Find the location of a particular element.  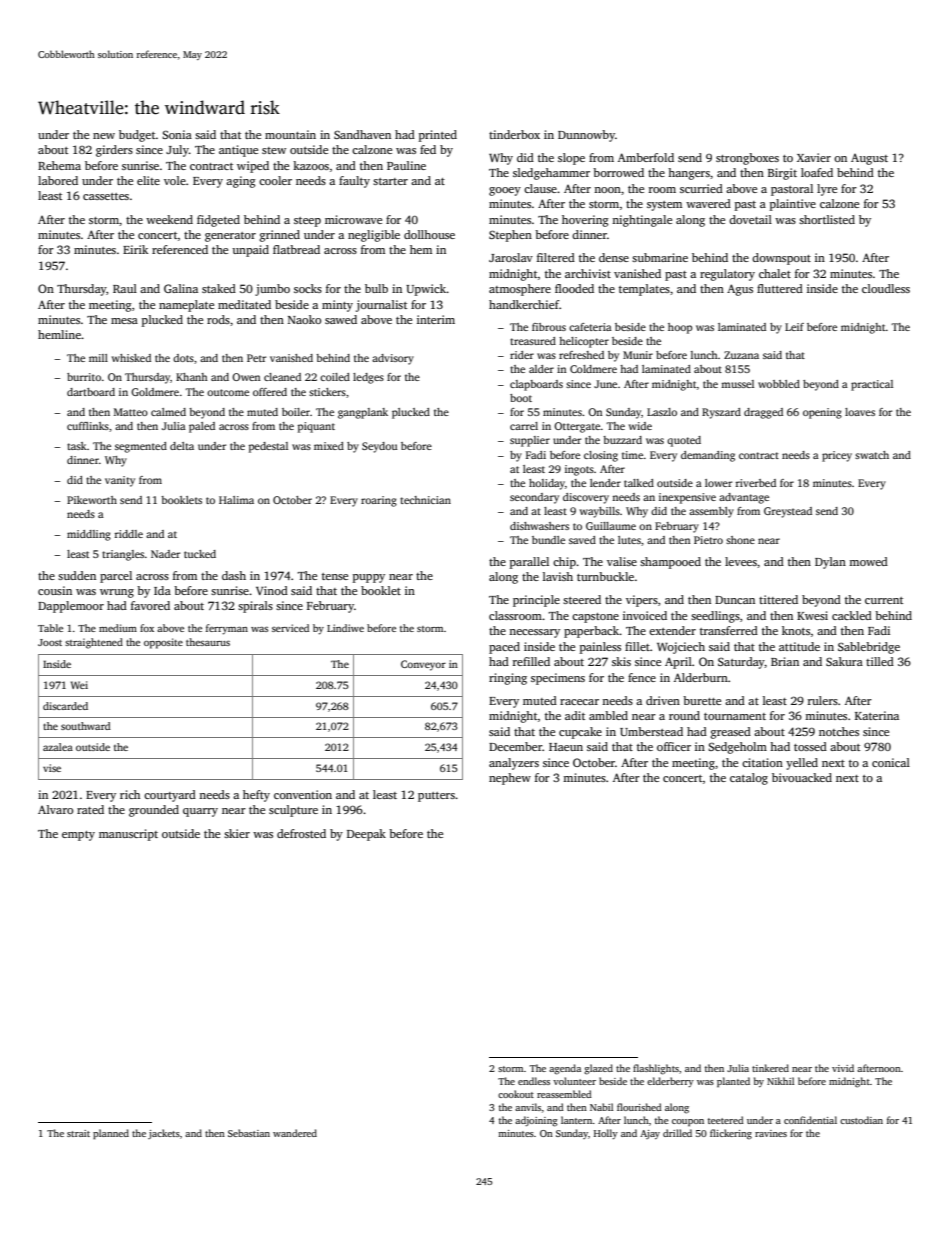

rulers is located at coordinates (823, 700).
